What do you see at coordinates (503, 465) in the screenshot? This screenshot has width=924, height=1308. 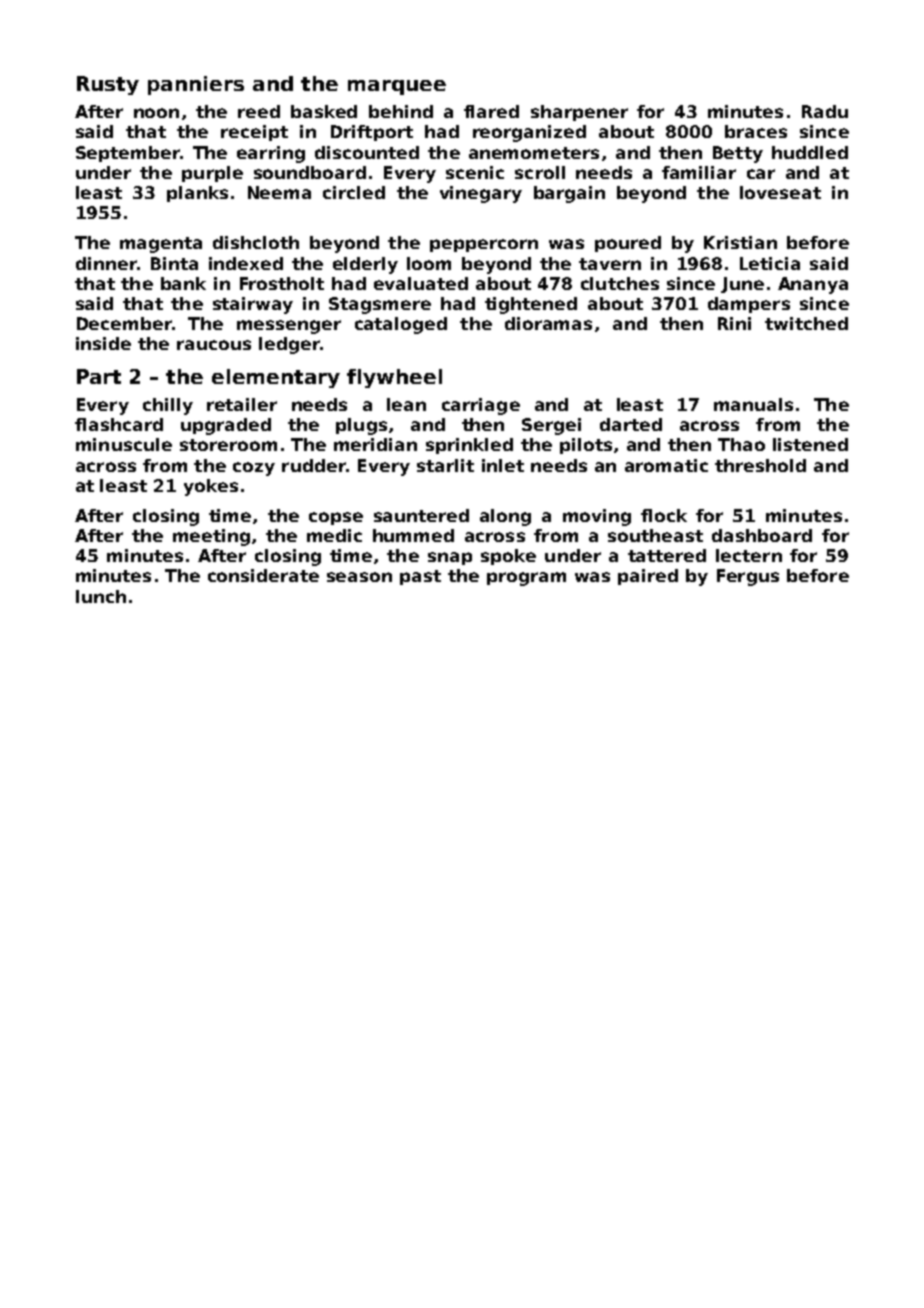 I see `inlet` at bounding box center [503, 465].
